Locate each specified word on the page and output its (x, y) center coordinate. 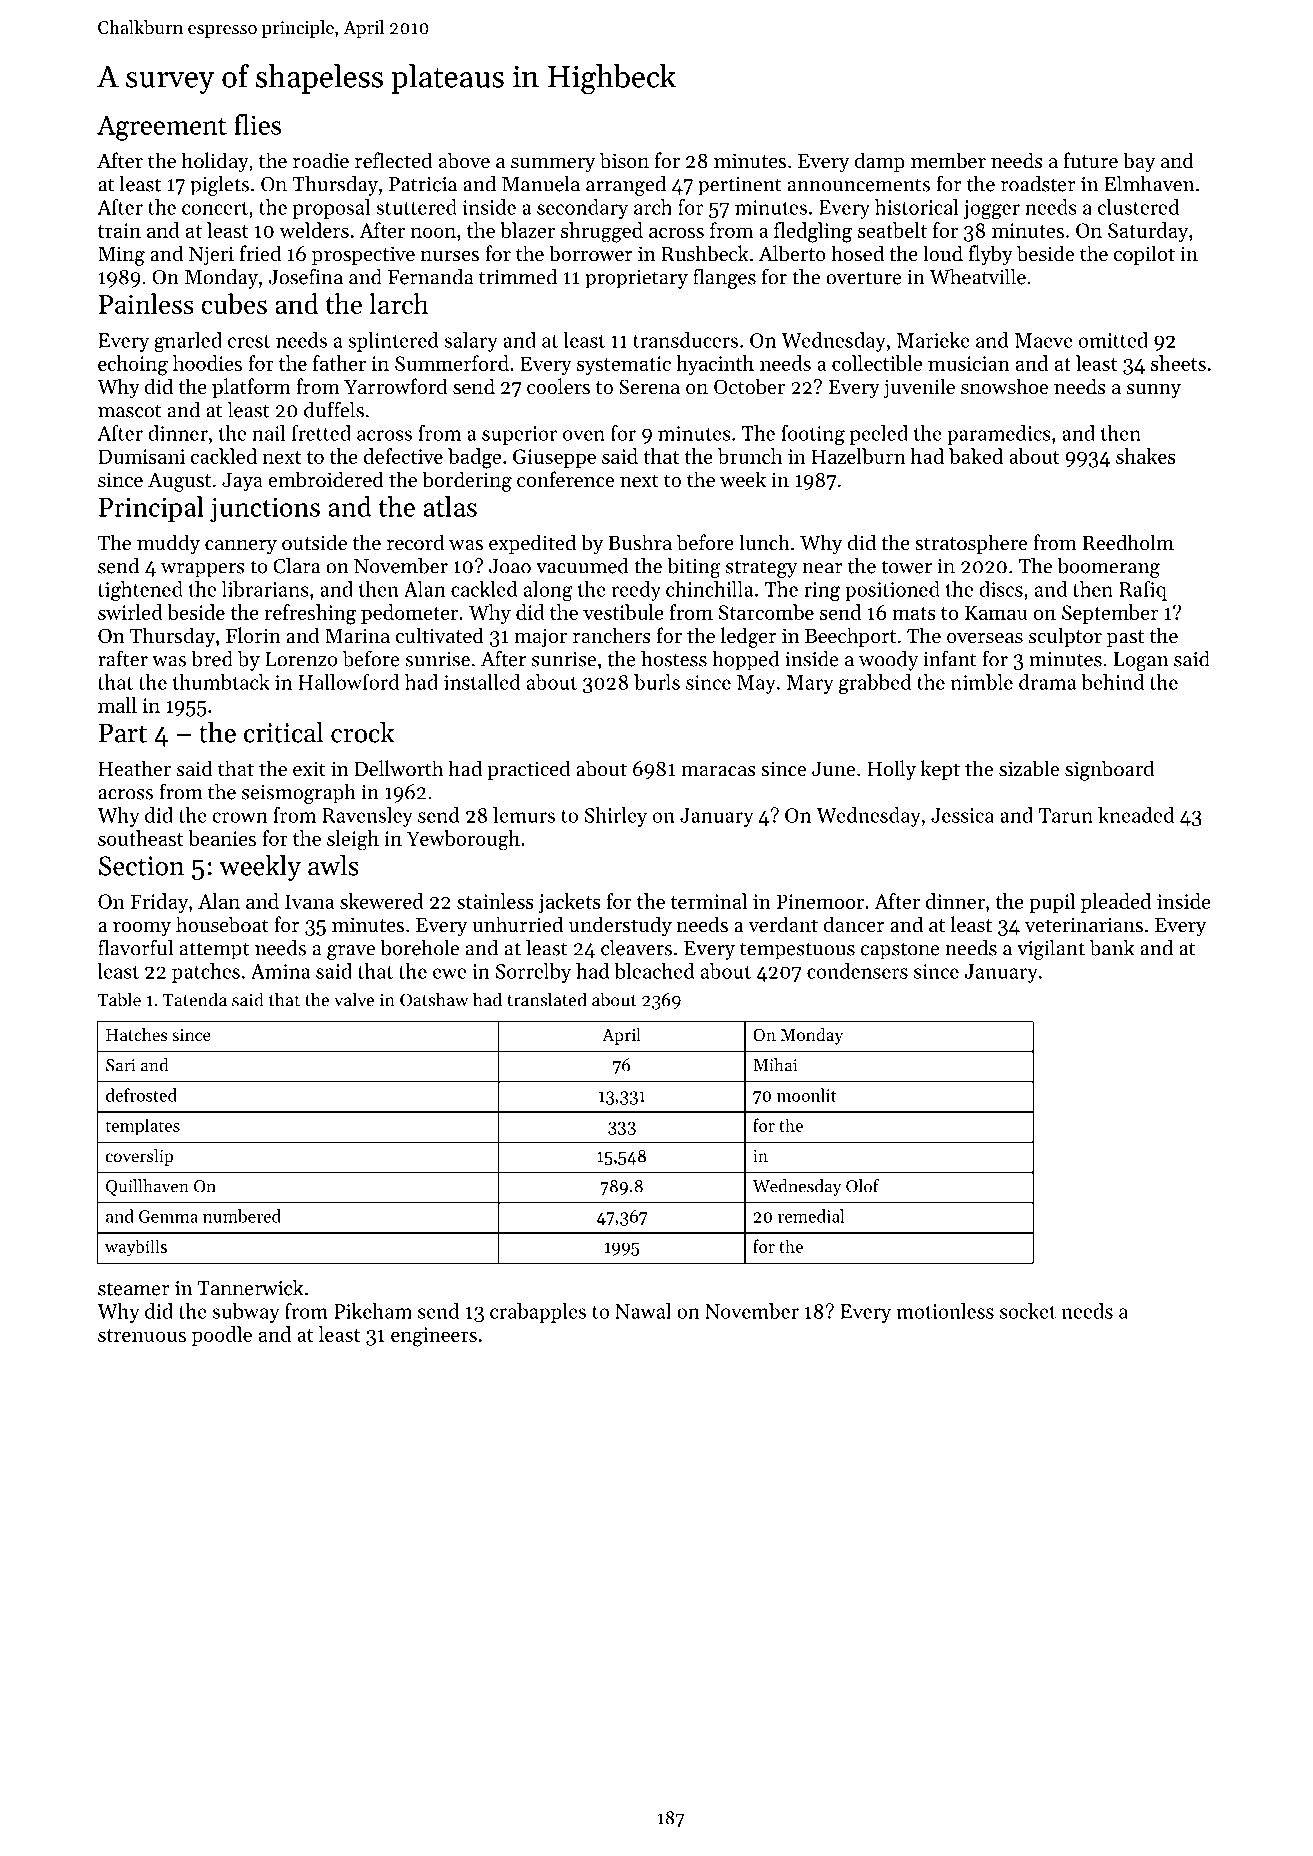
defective (403, 456)
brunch (750, 456)
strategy (761, 569)
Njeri (211, 256)
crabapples (538, 1313)
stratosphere (971, 544)
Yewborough (463, 840)
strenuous (142, 1335)
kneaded (1136, 815)
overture (864, 278)
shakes (1146, 456)
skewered (382, 901)
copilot (1144, 255)
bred (212, 659)
